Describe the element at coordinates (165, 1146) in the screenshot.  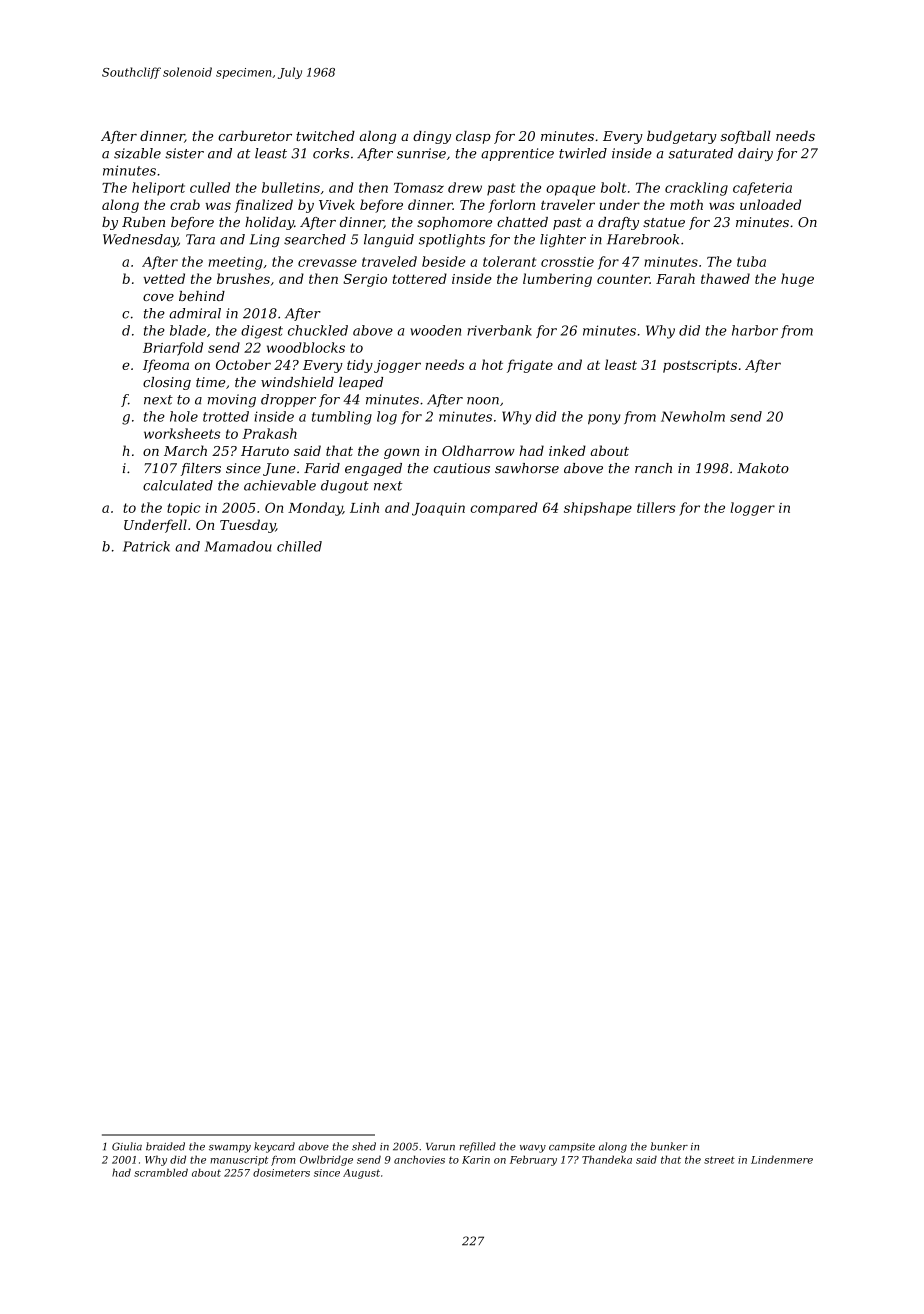
I see `braided` at that location.
